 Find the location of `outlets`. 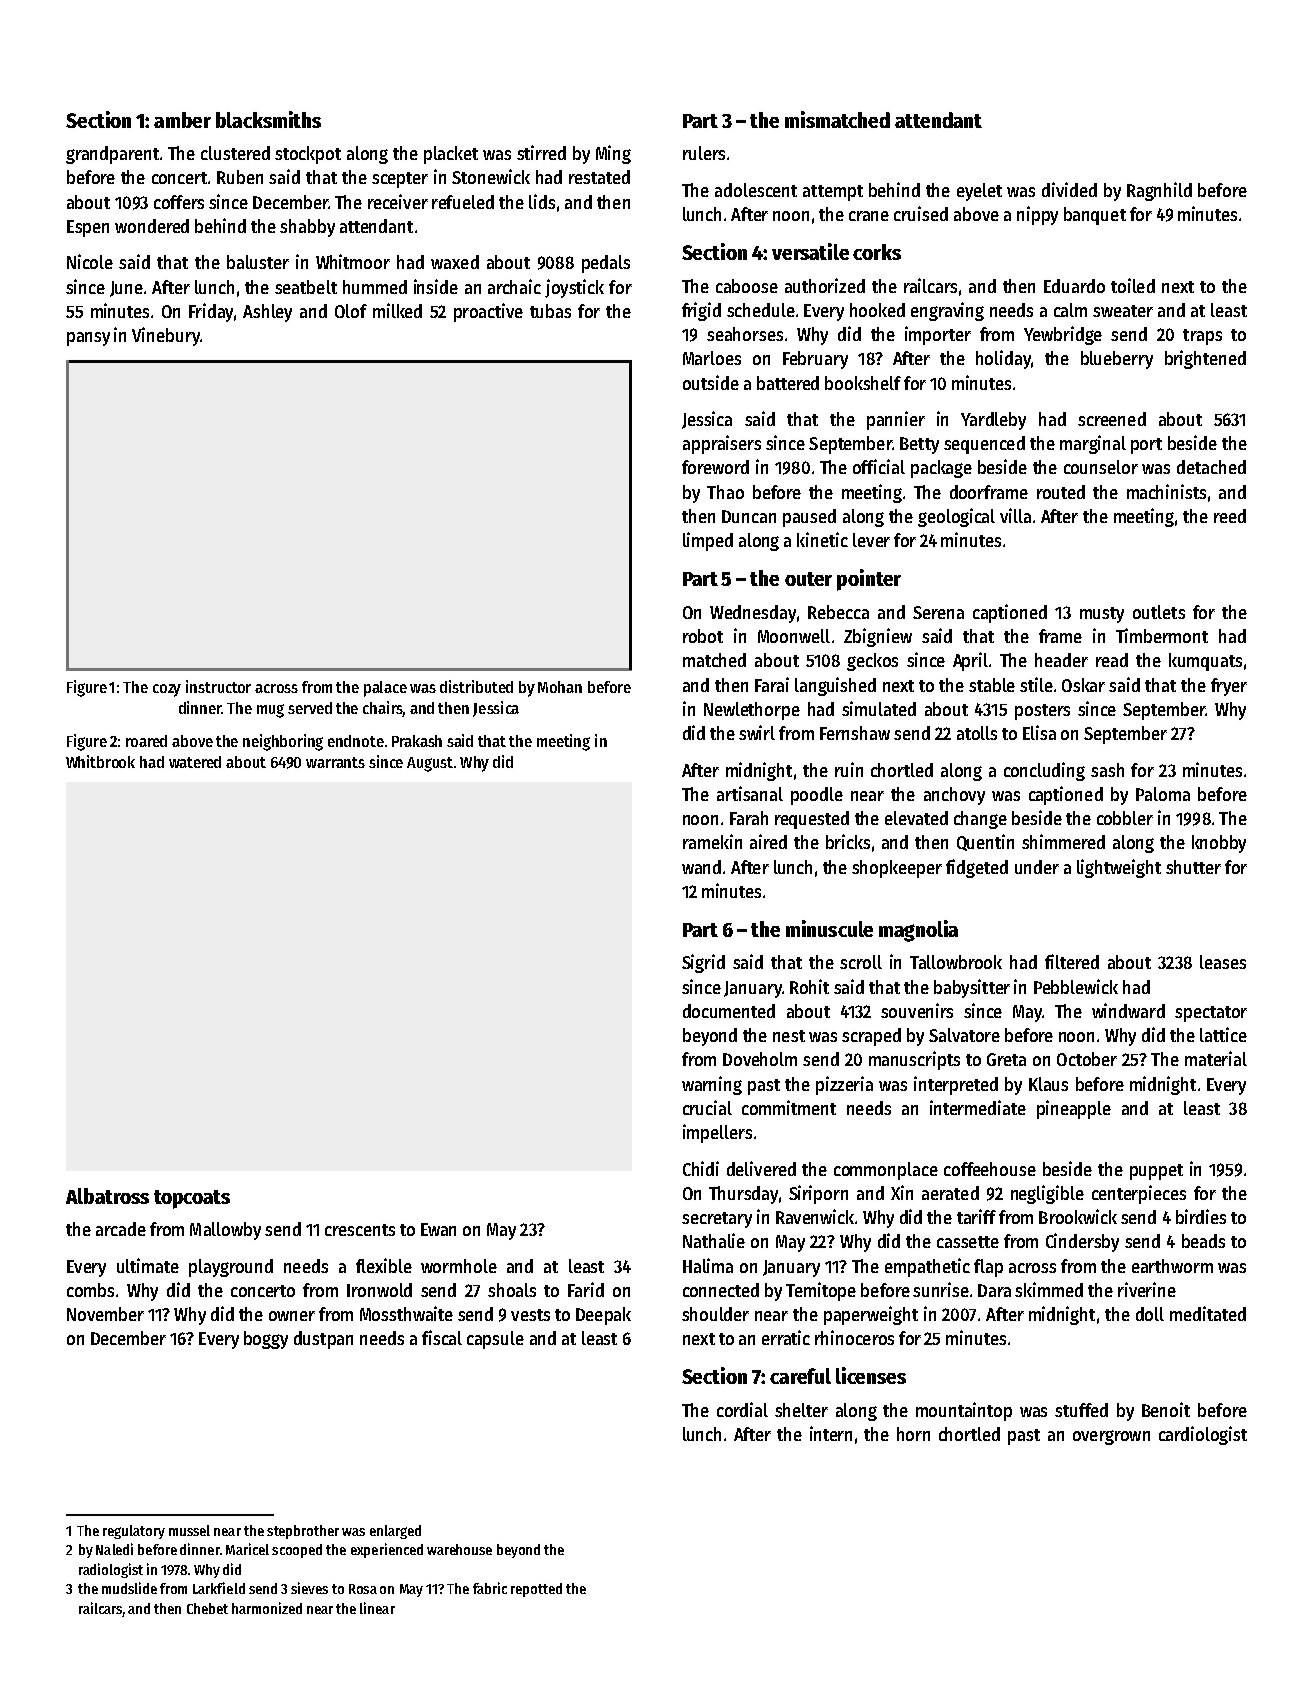

outlets is located at coordinates (1159, 612).
